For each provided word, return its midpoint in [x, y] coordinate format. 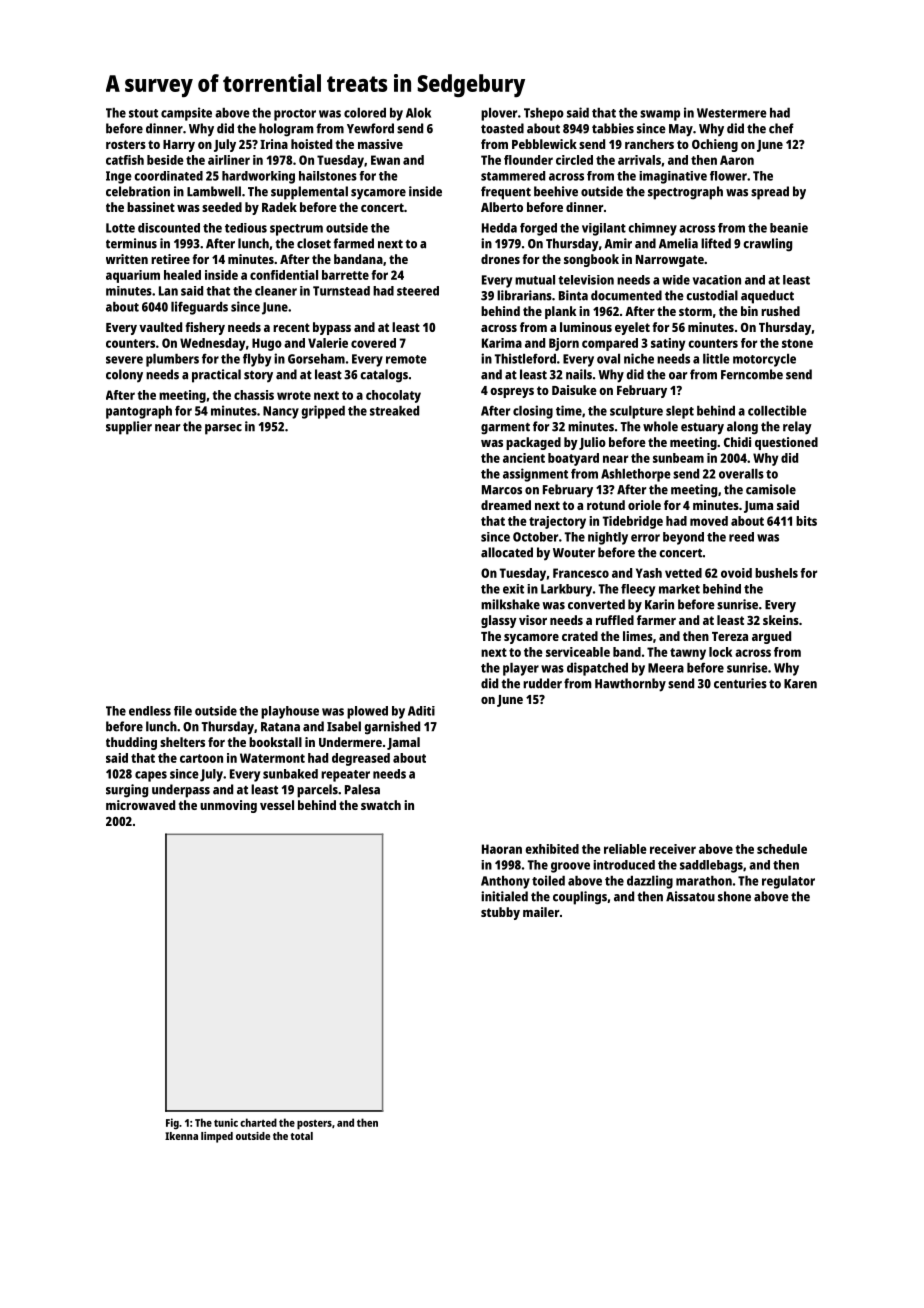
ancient [524, 458]
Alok [418, 113]
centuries [740, 683]
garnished [392, 728]
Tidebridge [632, 522]
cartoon [201, 758]
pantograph [139, 412]
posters [314, 1124]
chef [781, 128]
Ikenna [181, 1136]
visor [533, 620]
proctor [295, 115]
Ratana [280, 727]
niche [639, 358]
